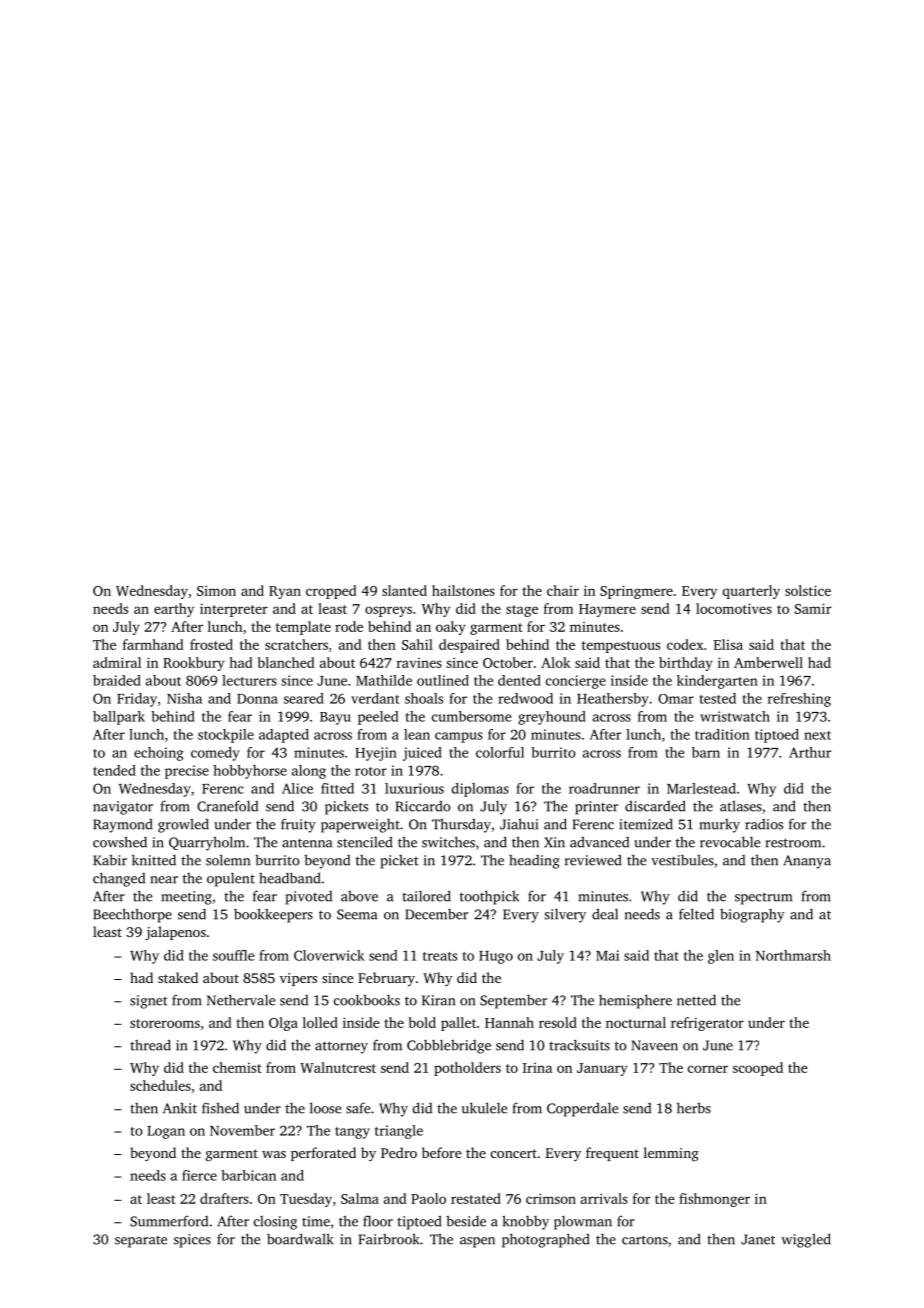  I want to click on echoing, so click(159, 754).
